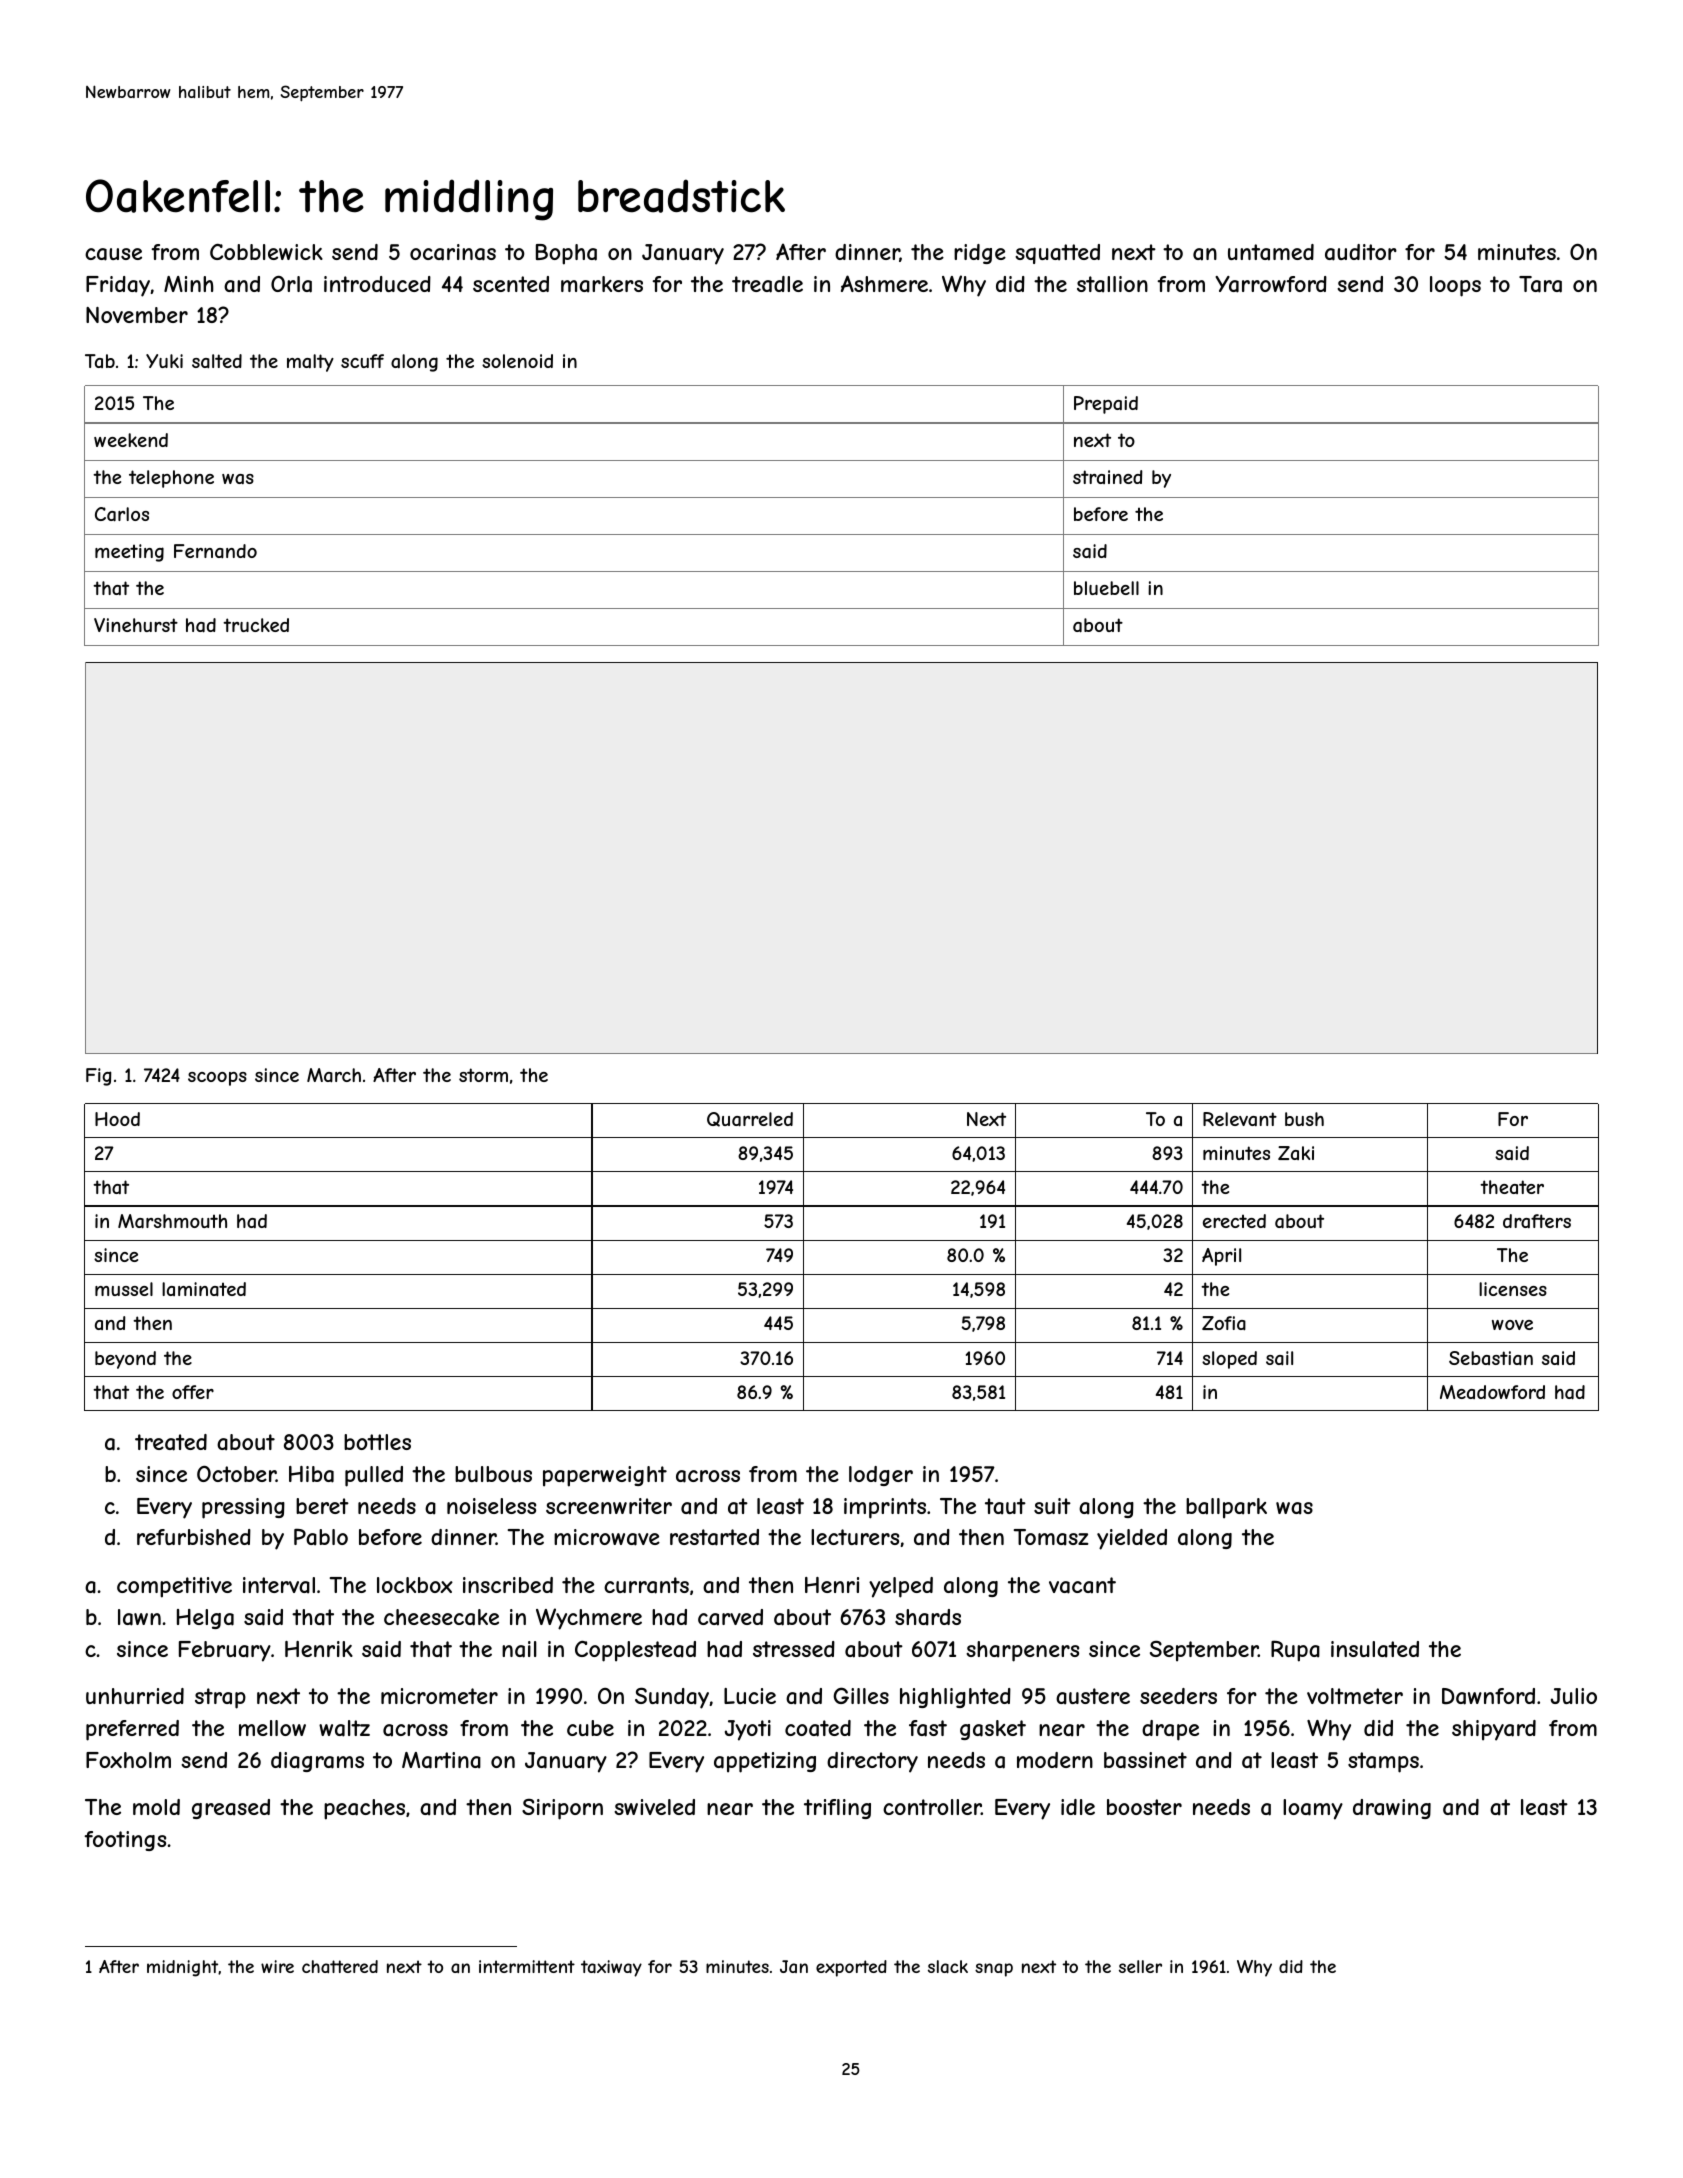 The image size is (1683, 2178). Describe the element at coordinates (129, 553) in the document. I see `meeting` at that location.
